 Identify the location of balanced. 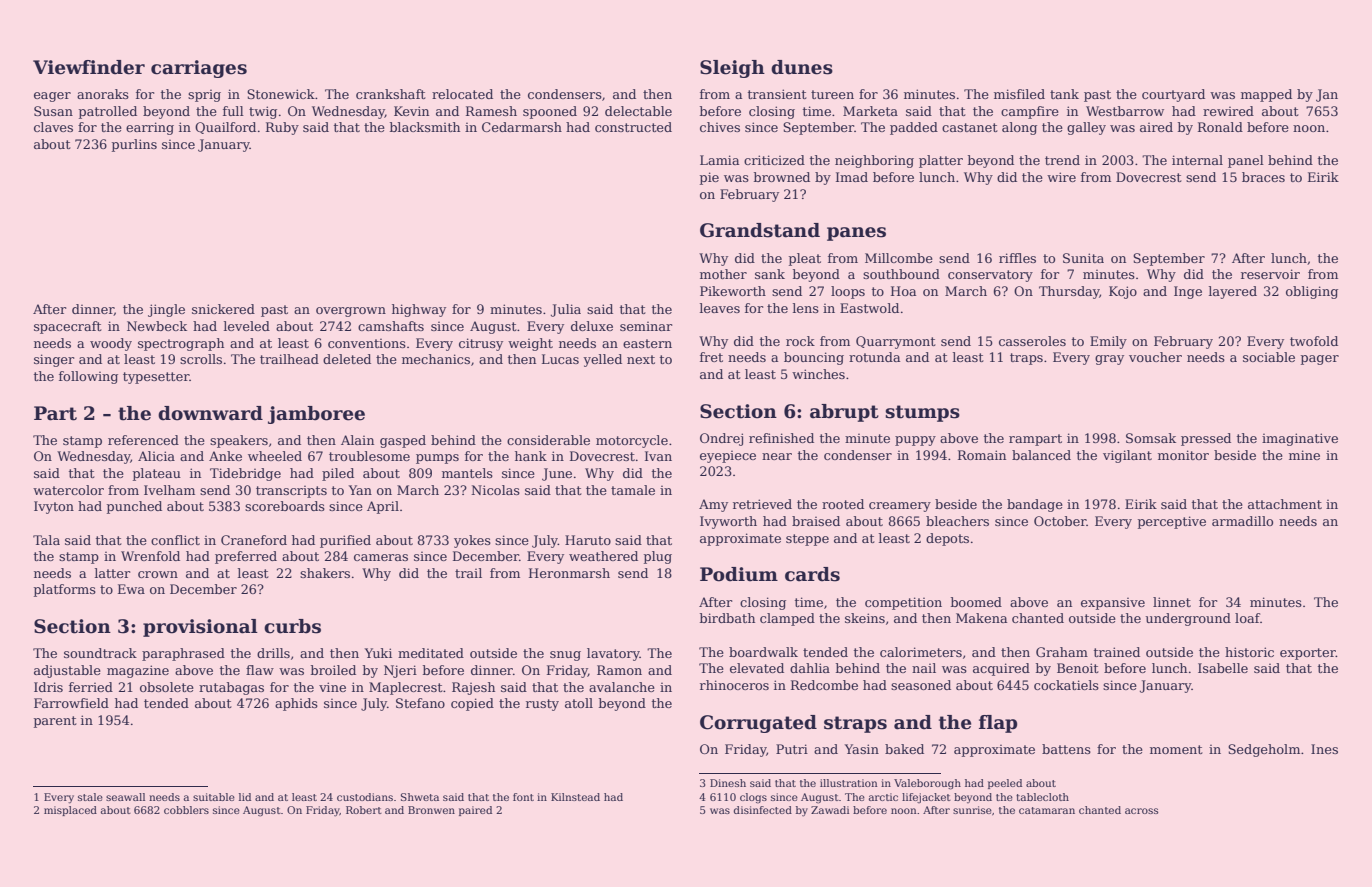
(1041, 455).
